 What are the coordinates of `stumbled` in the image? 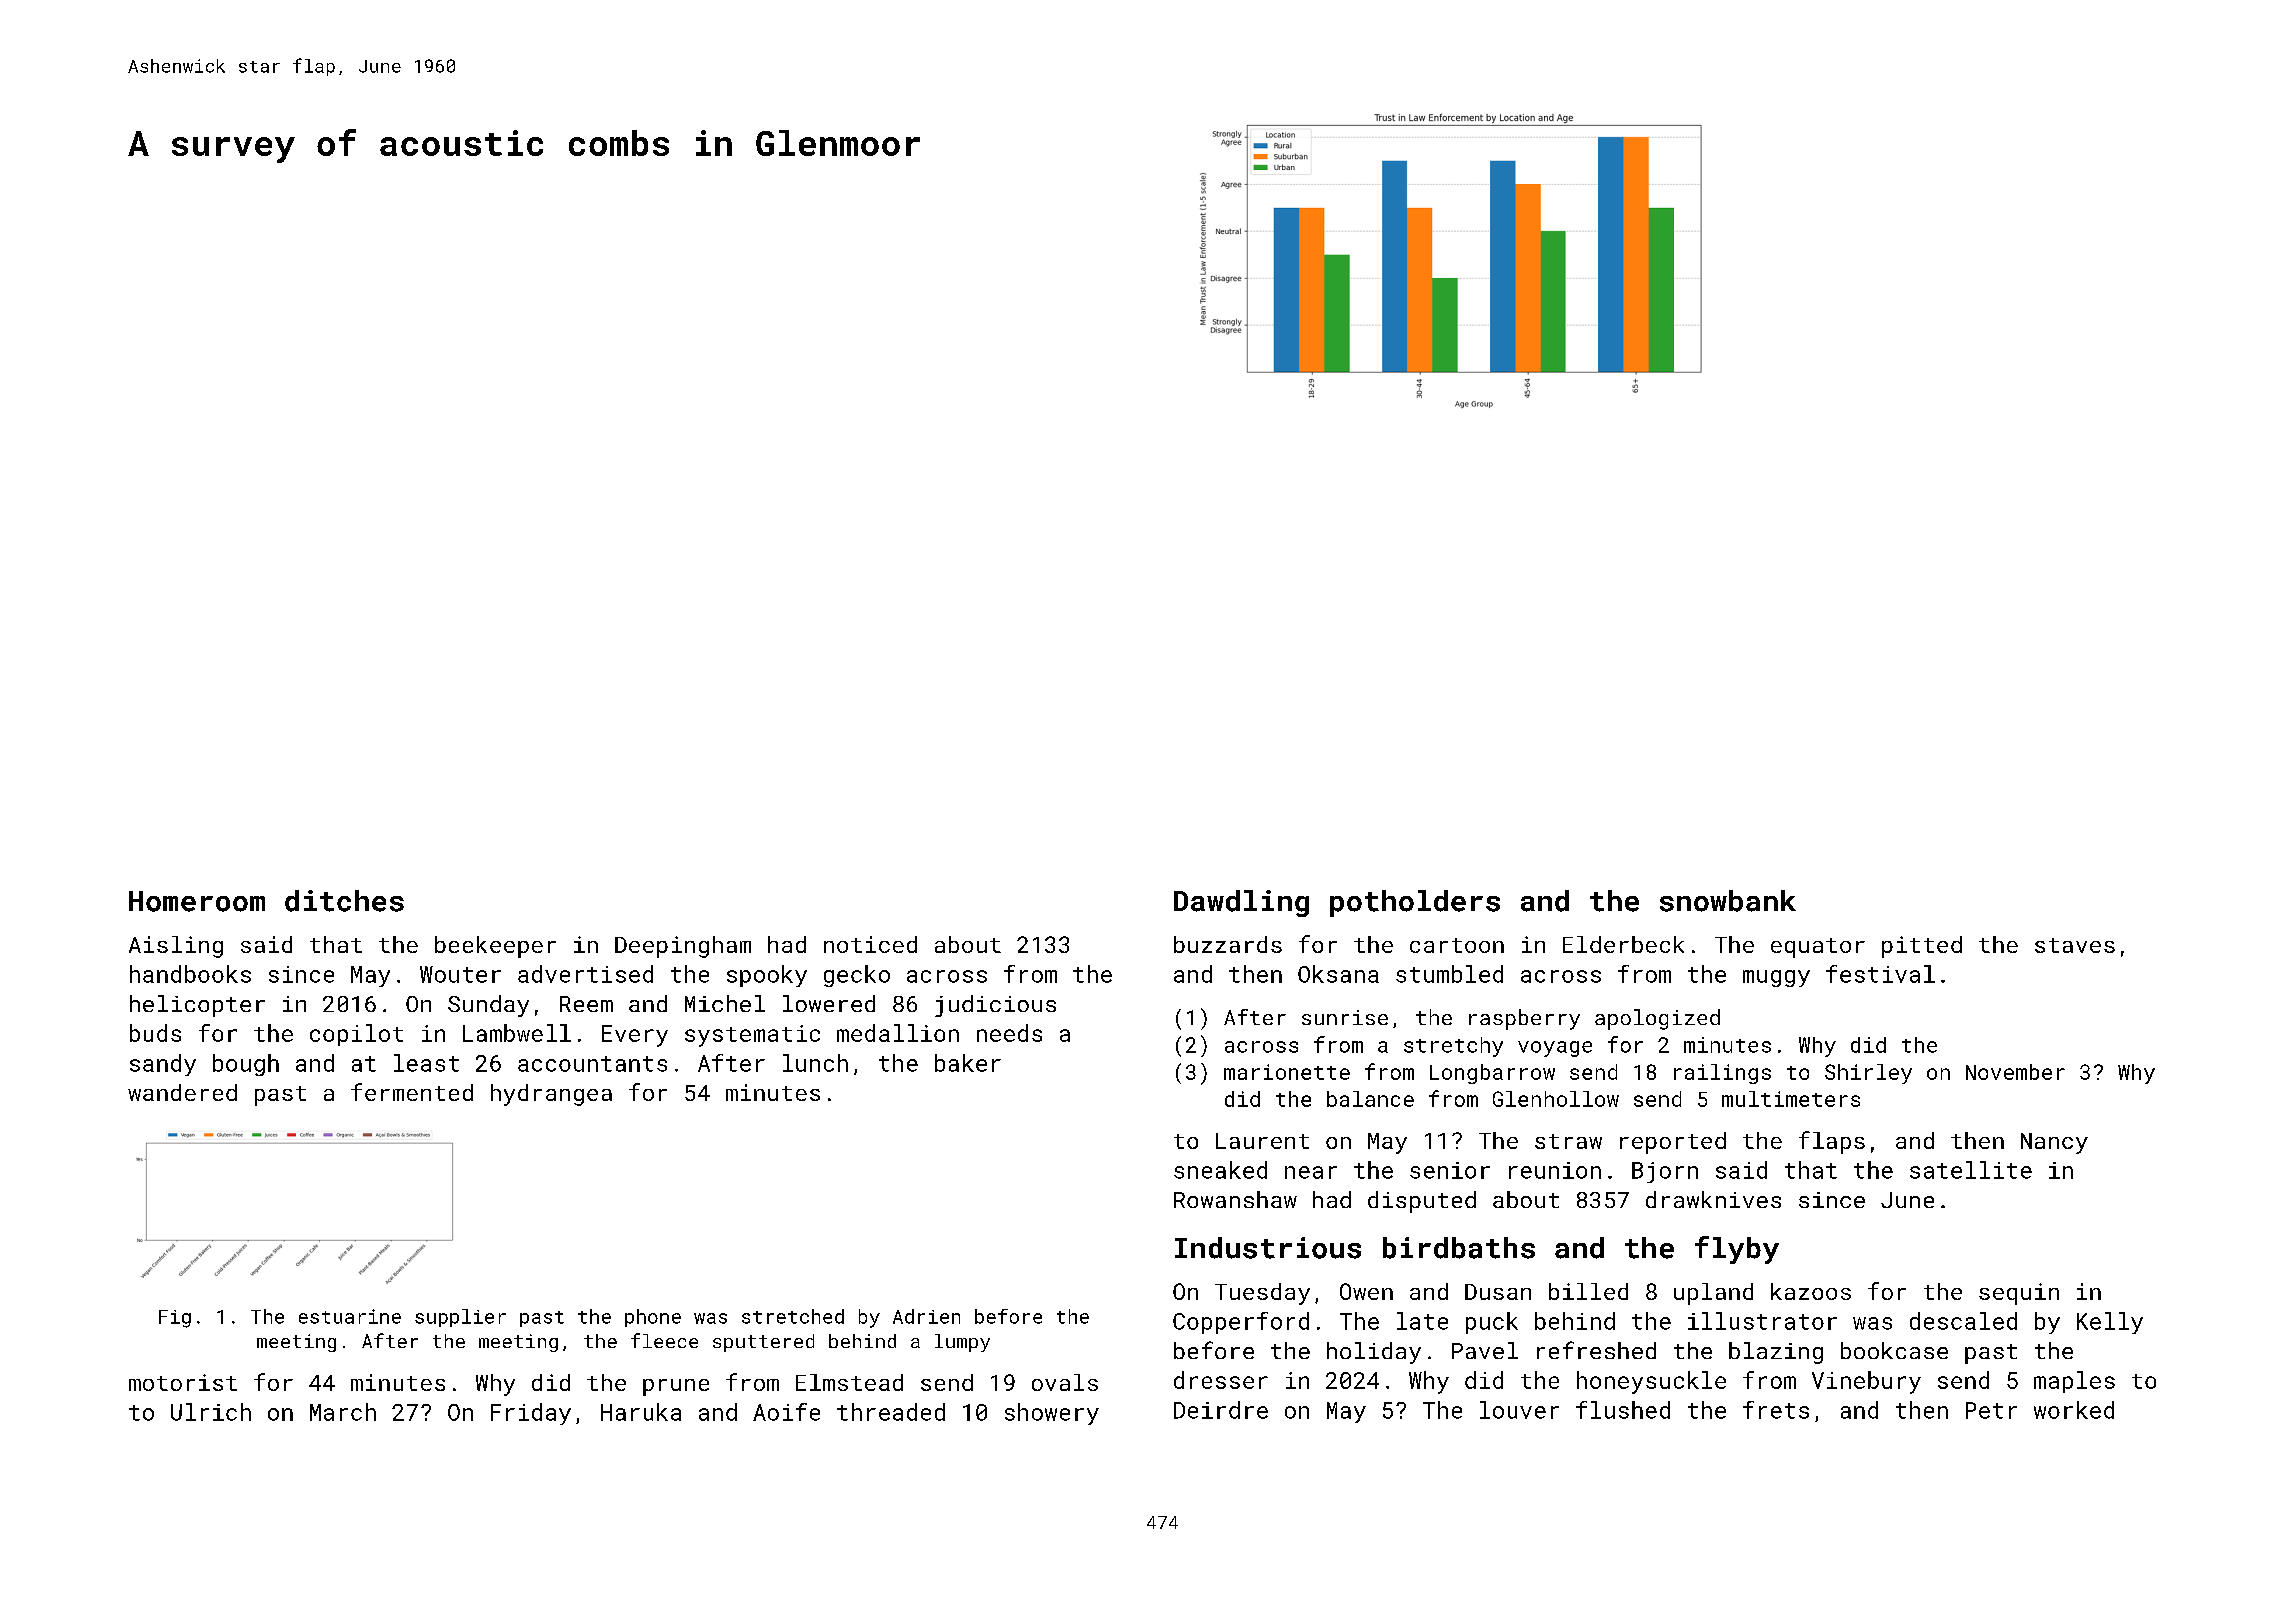 It's located at (1449, 974).
